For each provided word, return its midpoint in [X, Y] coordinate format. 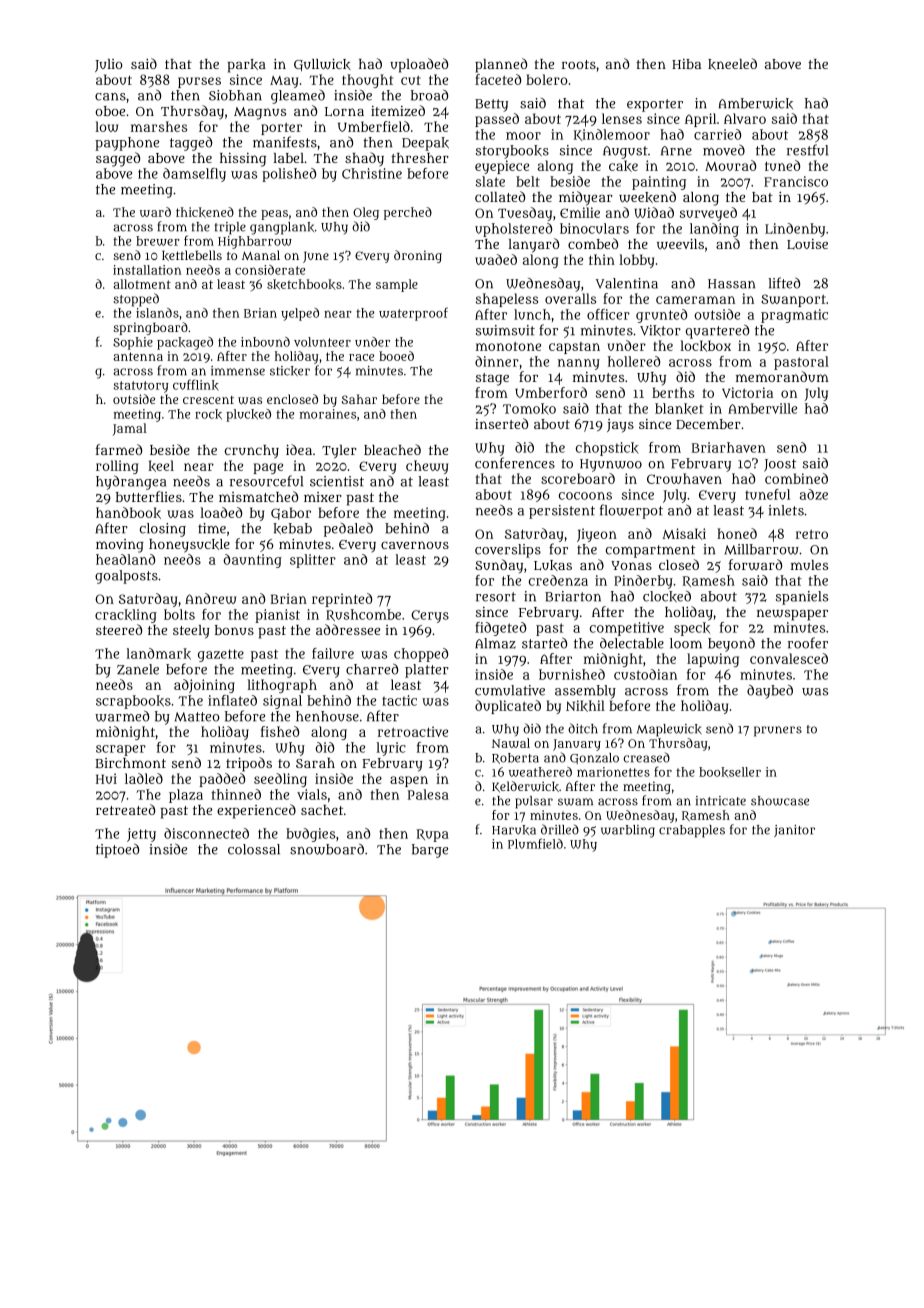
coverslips [508, 551]
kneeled [732, 64]
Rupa [433, 835]
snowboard [327, 849]
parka [246, 66]
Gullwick [322, 64]
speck [692, 629]
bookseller [730, 772]
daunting [253, 561]
